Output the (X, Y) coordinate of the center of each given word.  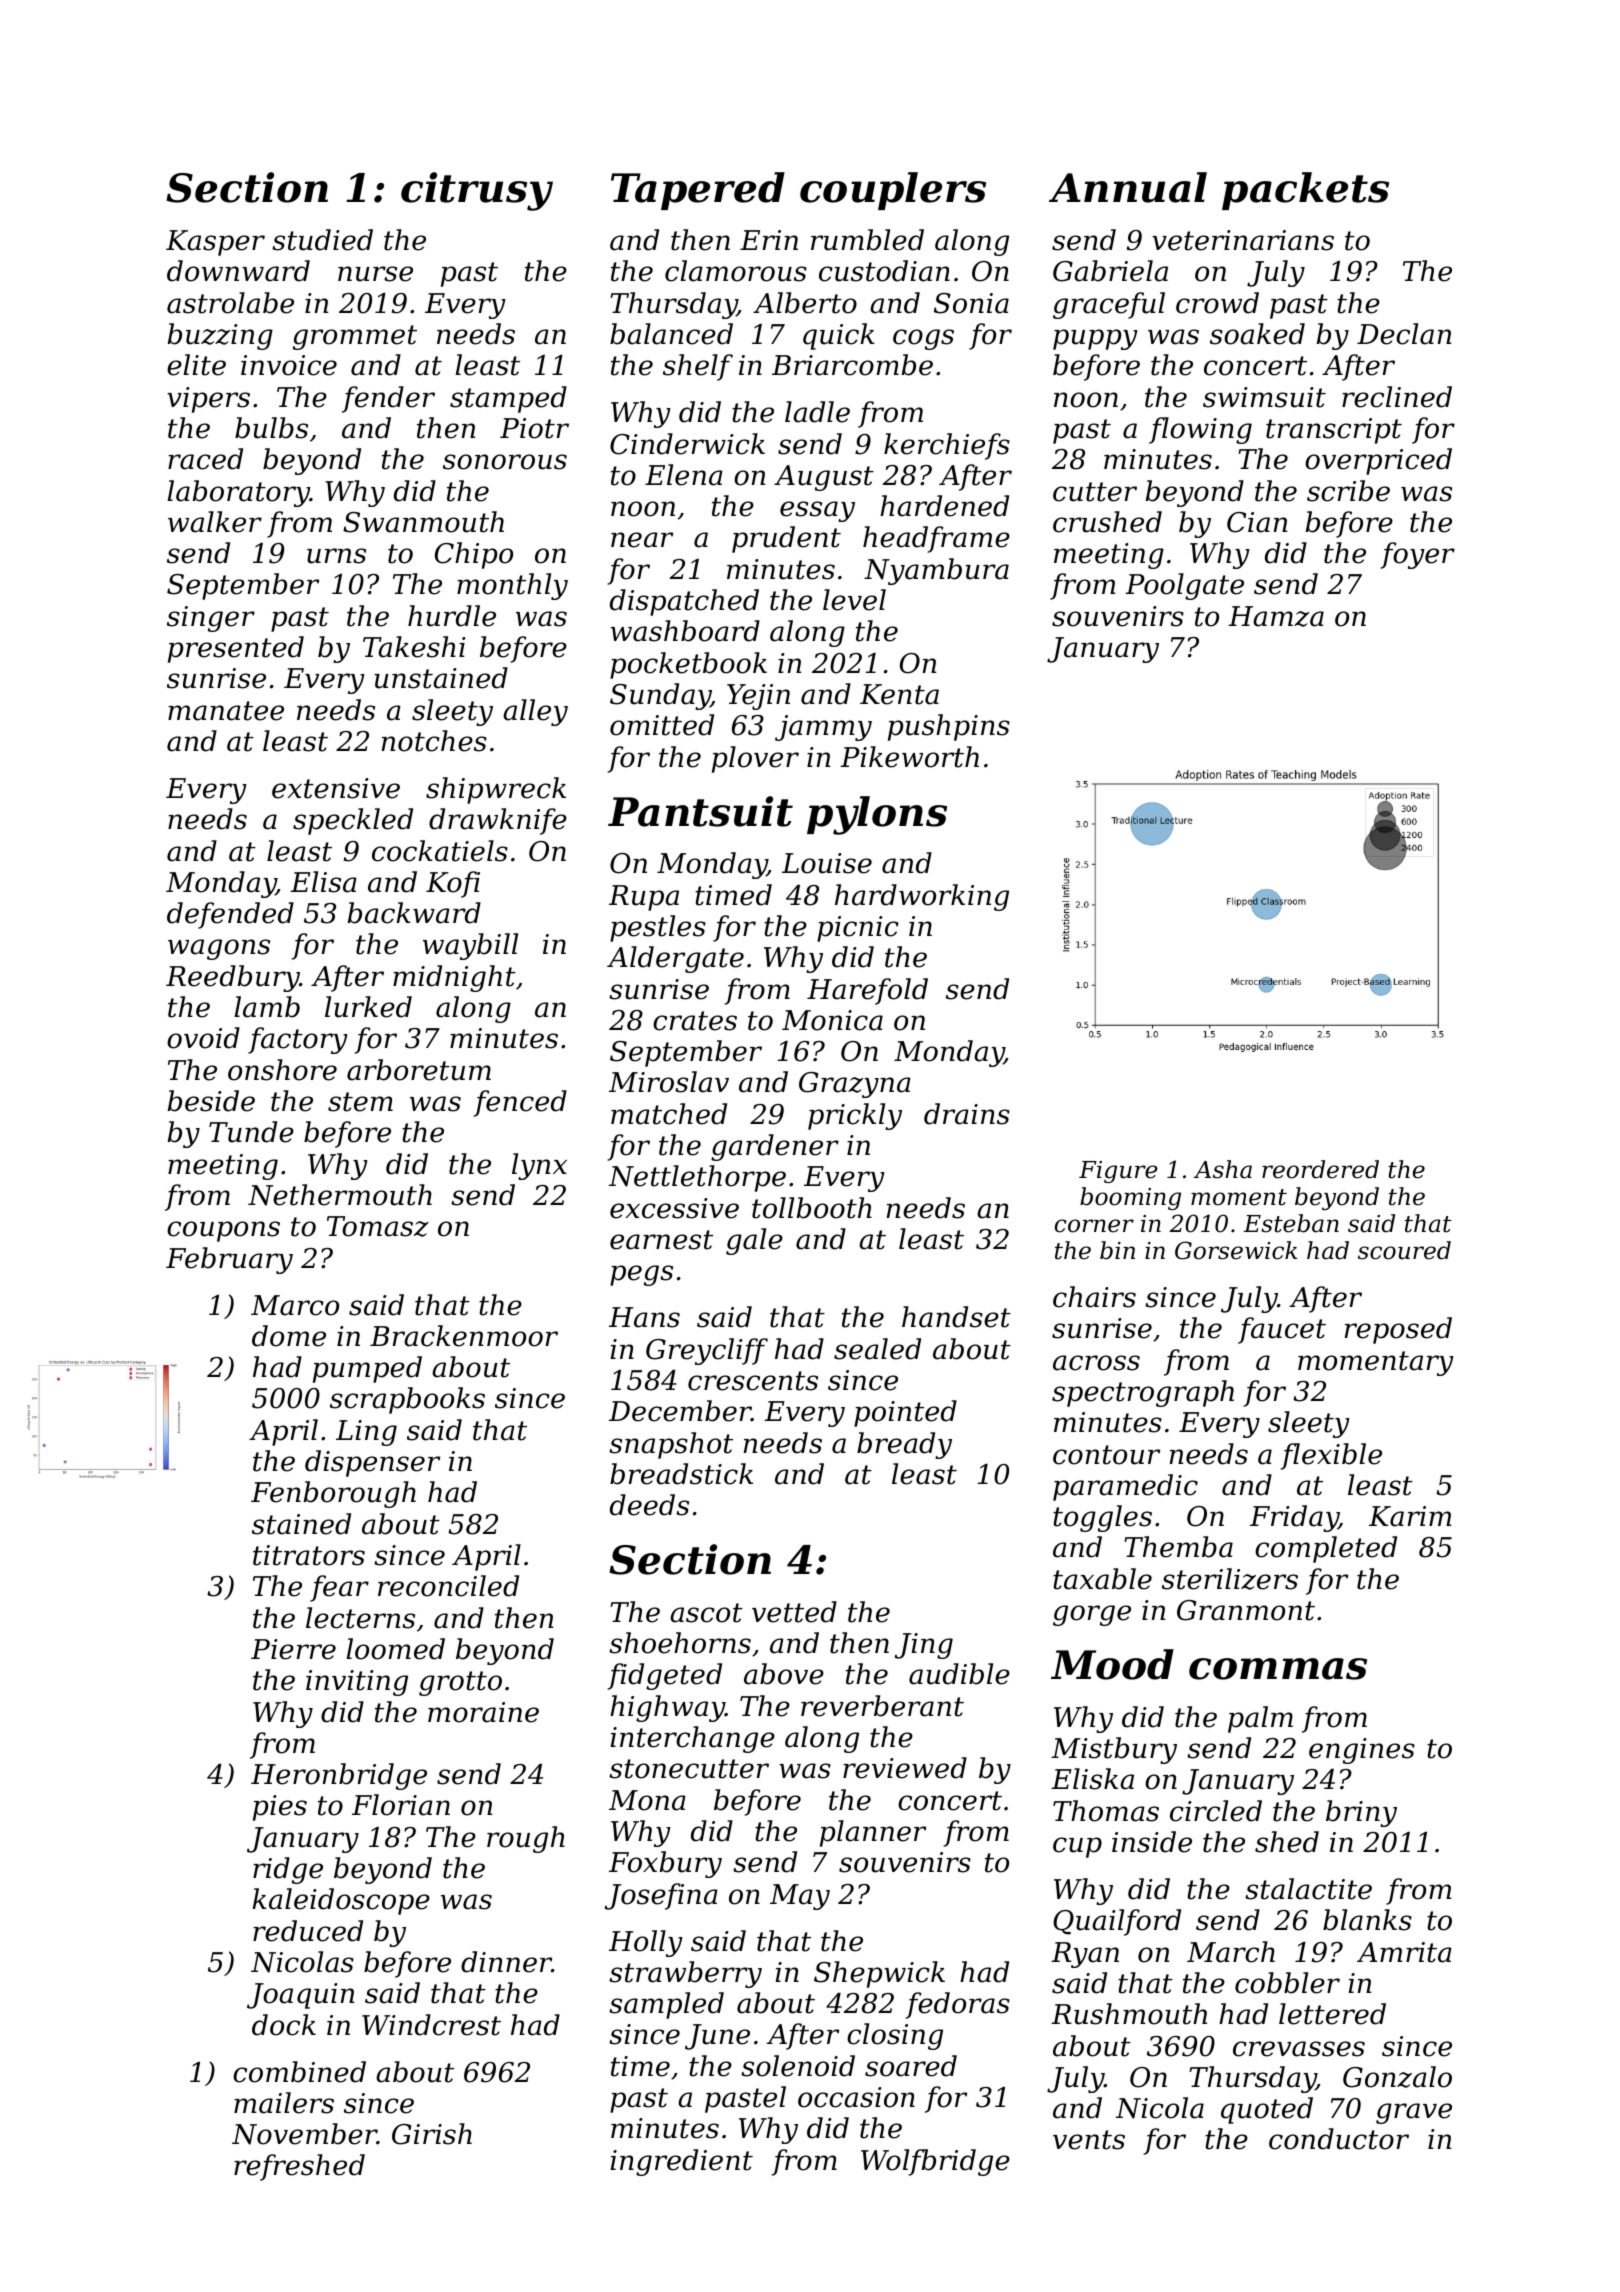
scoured (1404, 1250)
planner (873, 1833)
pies (280, 1808)
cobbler (1287, 1983)
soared (911, 2066)
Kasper (215, 243)
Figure (1118, 1172)
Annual (1128, 187)
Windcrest (431, 2025)
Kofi (453, 884)
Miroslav (669, 1082)
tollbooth (812, 1208)
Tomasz (378, 1226)
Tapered (698, 191)
